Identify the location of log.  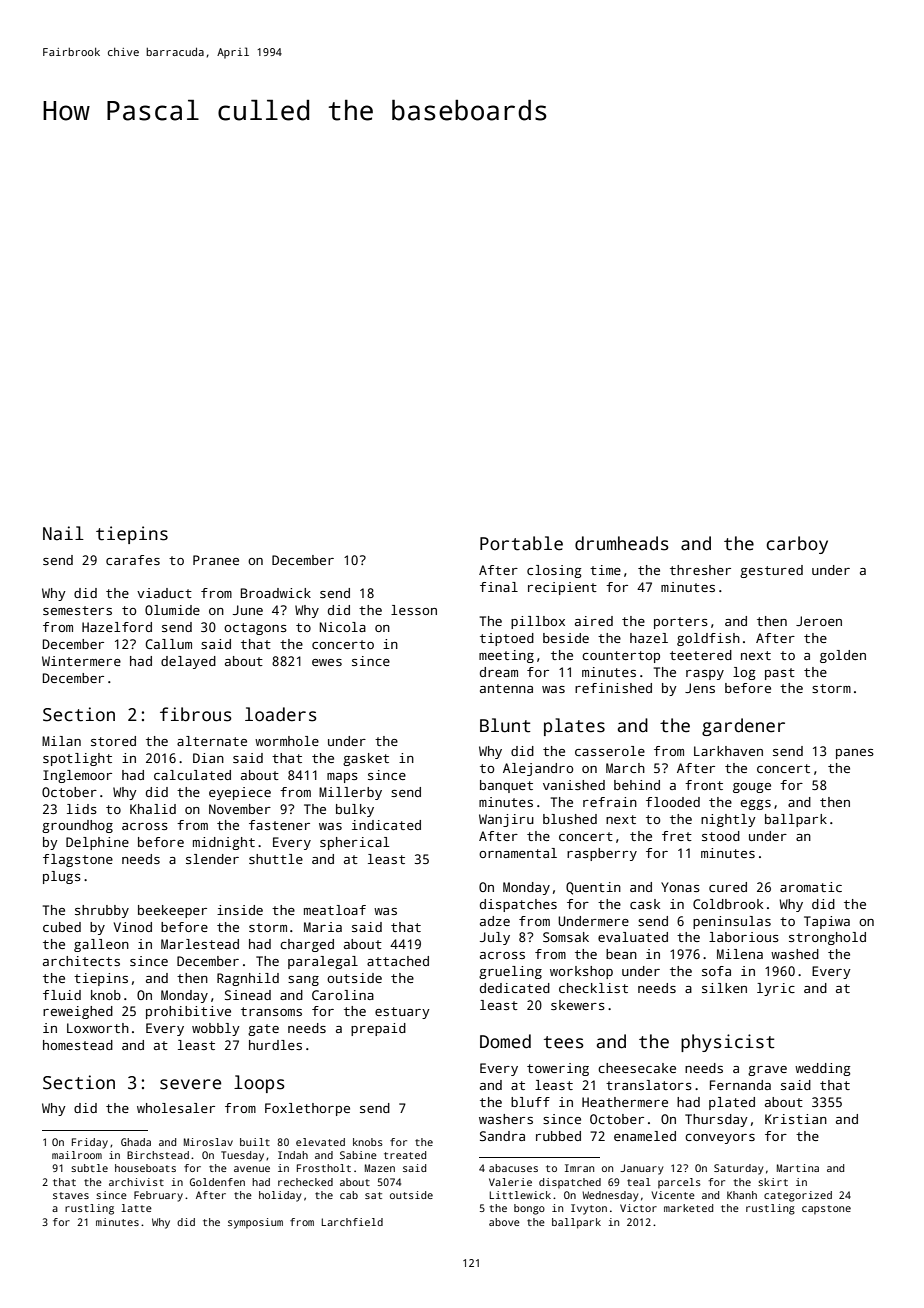
(744, 673).
